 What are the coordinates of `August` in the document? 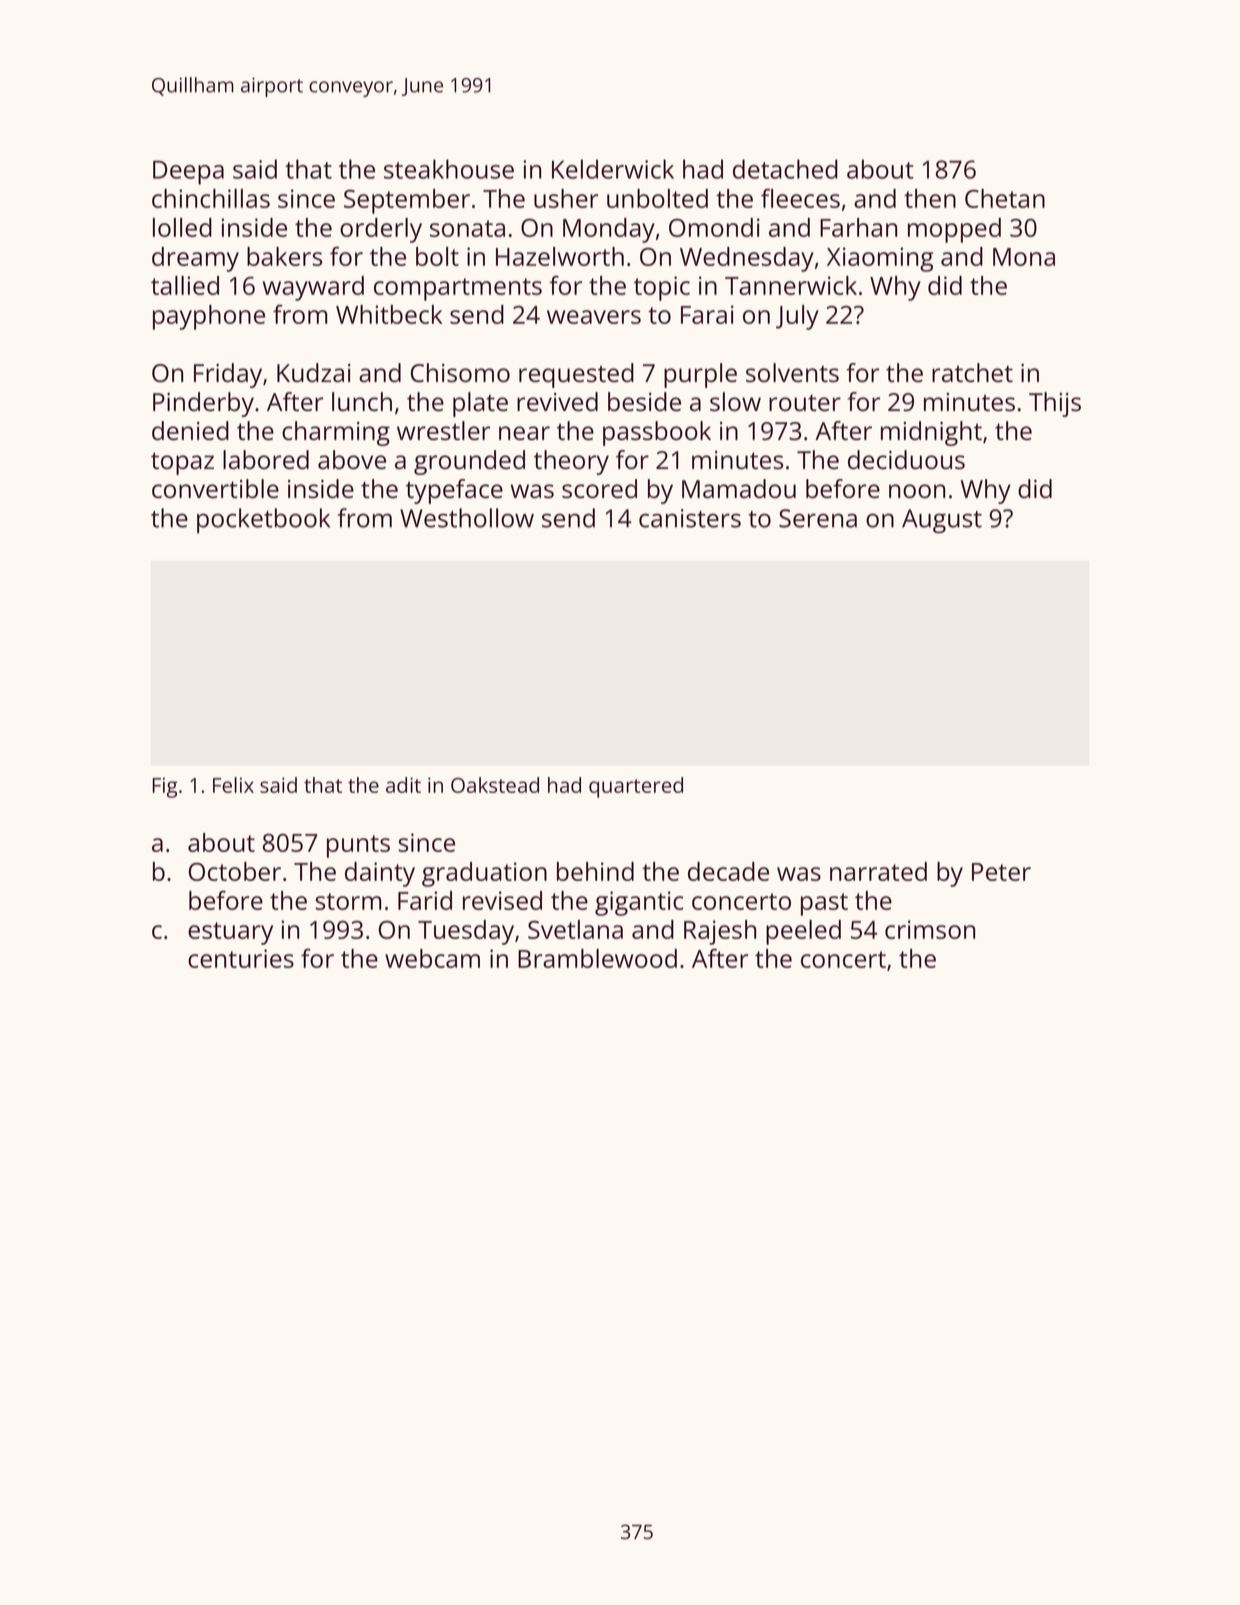 It's located at (942, 521).
